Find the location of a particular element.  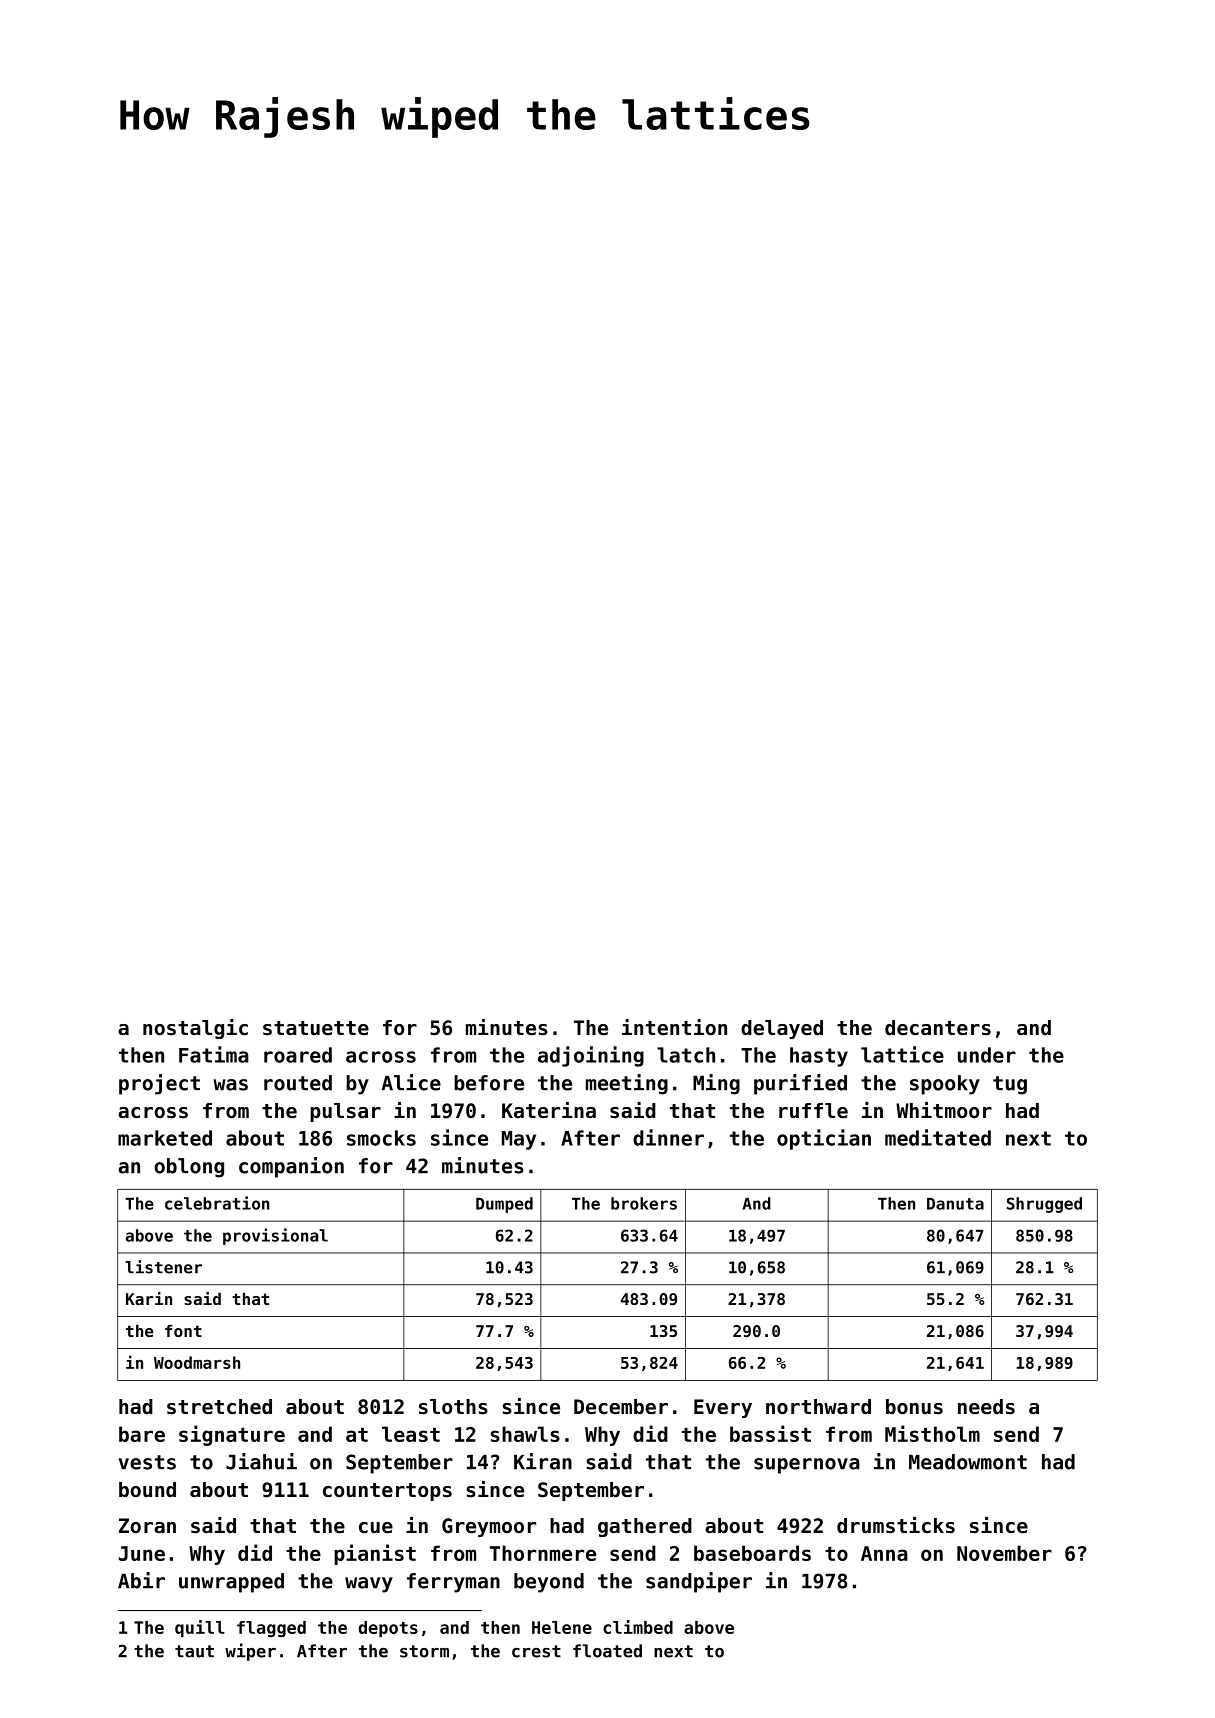

decanters is located at coordinates (938, 1028).
